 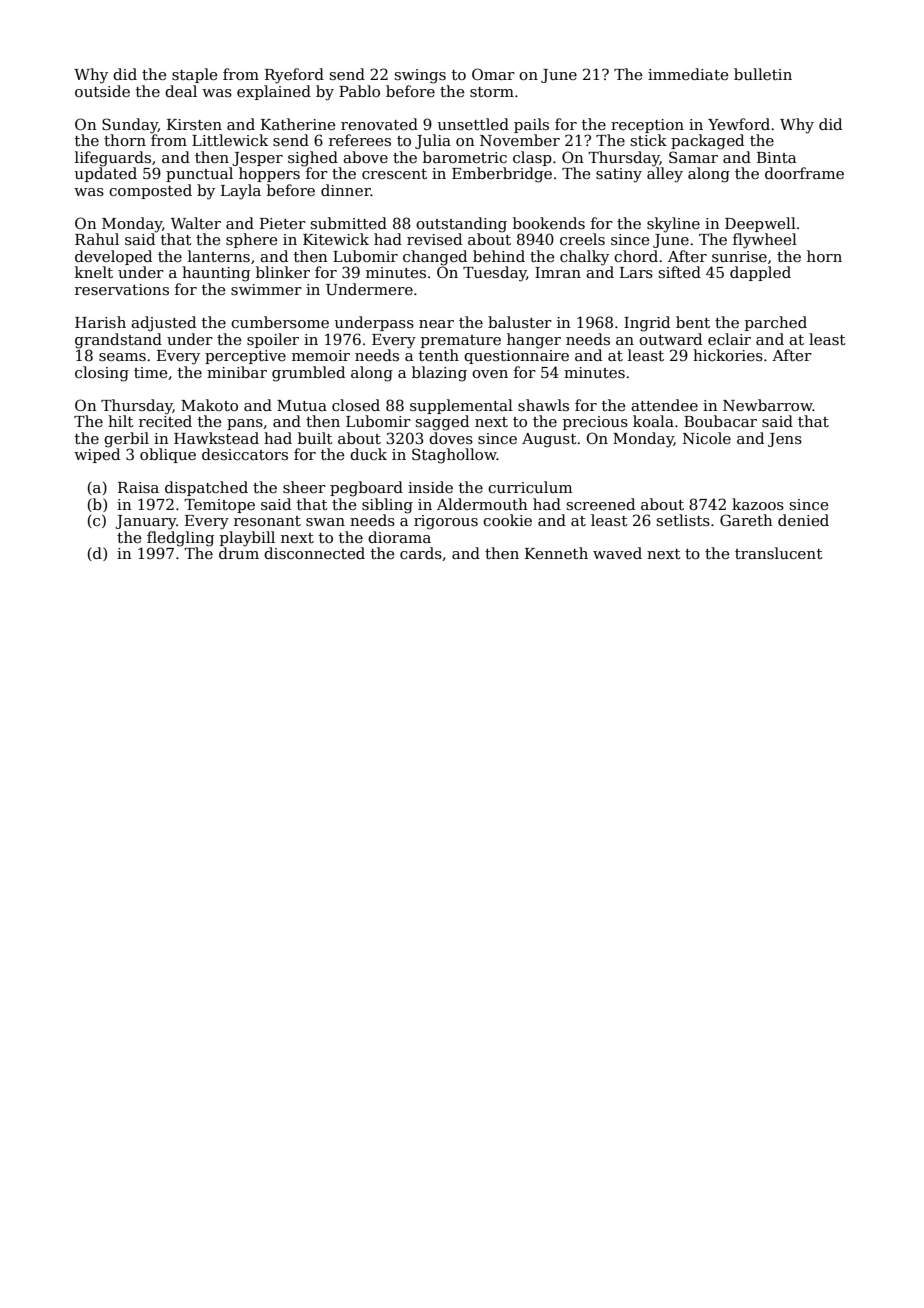 What do you see at coordinates (239, 553) in the screenshot?
I see `drum` at bounding box center [239, 553].
